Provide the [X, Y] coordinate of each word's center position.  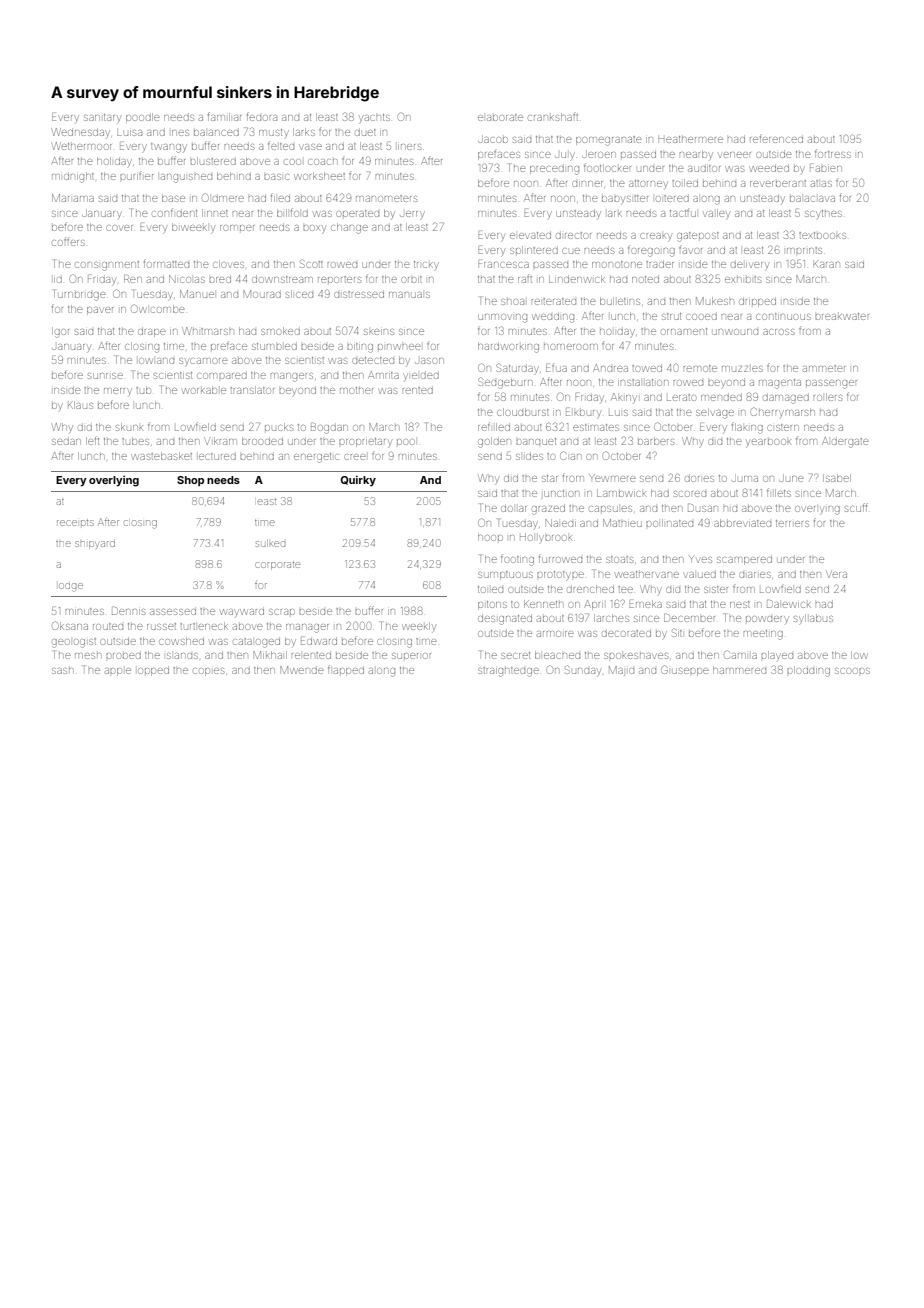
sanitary [102, 118]
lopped [153, 672]
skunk [129, 427]
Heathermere [690, 139]
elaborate [500, 117]
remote [700, 368]
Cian [570, 455]
